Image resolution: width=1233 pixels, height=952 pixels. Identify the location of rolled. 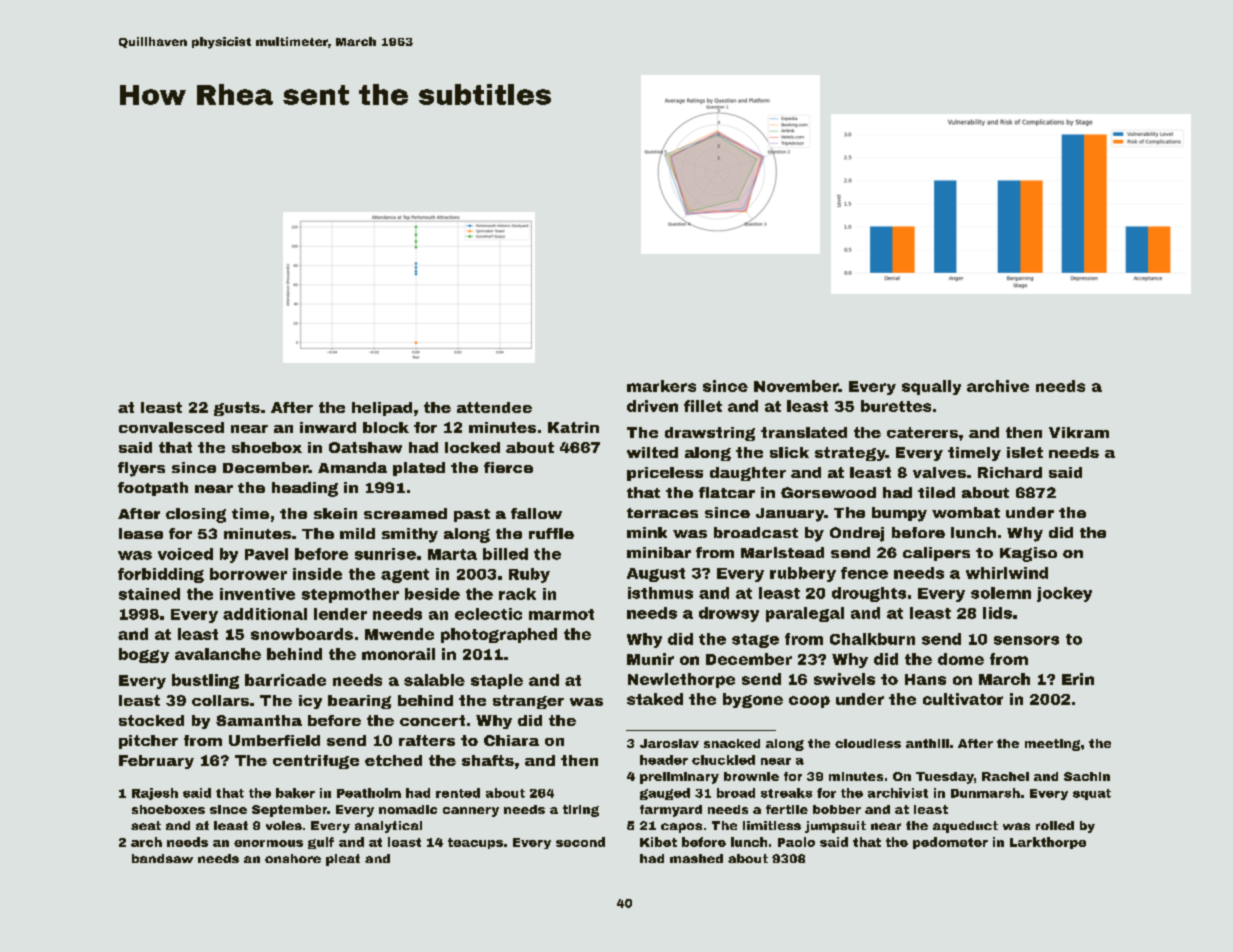
(1055, 825).
